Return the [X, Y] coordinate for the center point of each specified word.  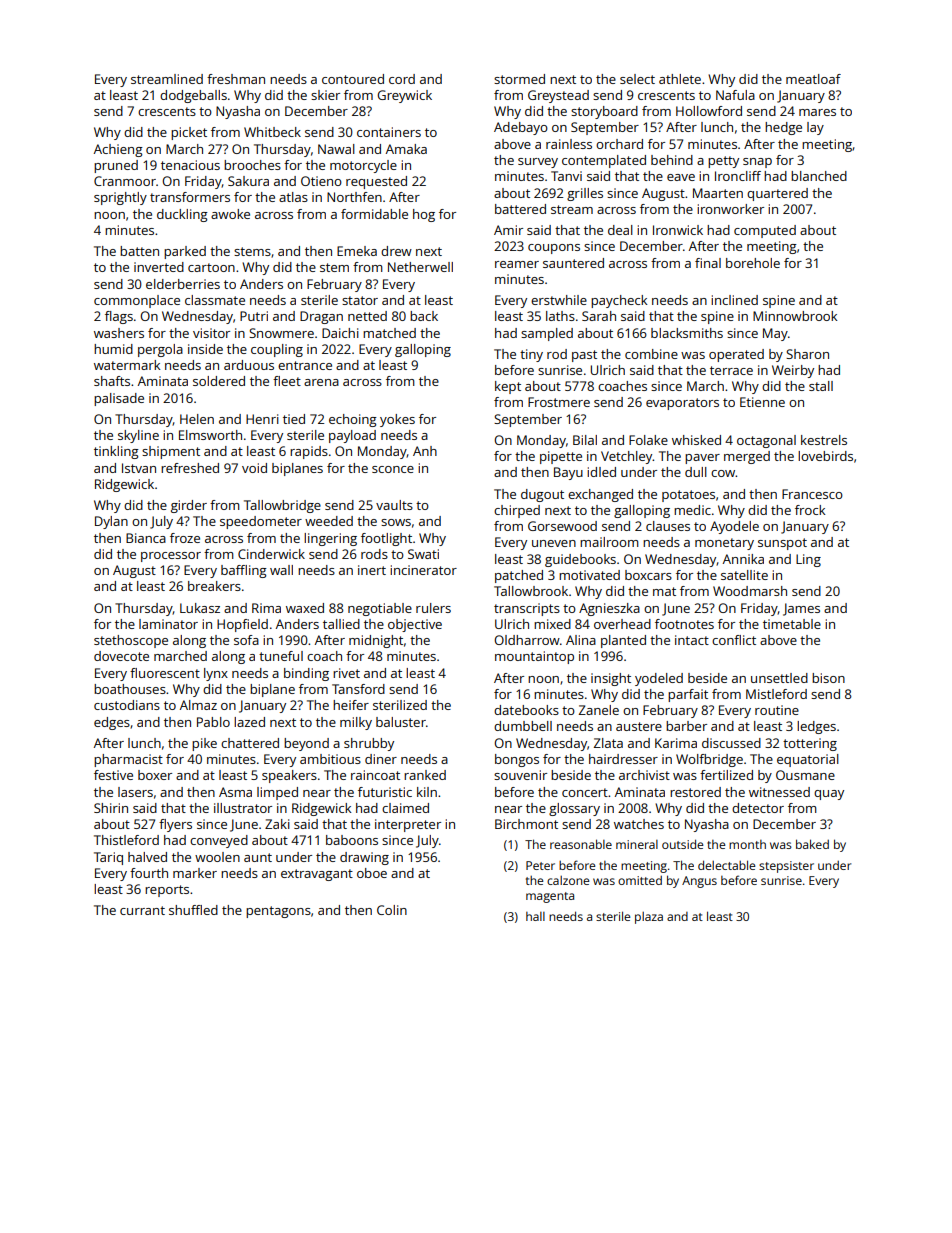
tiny [531, 355]
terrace [731, 370]
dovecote [121, 656]
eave [681, 177]
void [254, 468]
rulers [433, 608]
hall [535, 916]
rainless [569, 144]
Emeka [357, 251]
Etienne [762, 402]
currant [142, 910]
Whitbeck [272, 132]
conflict [734, 640]
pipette [561, 457]
